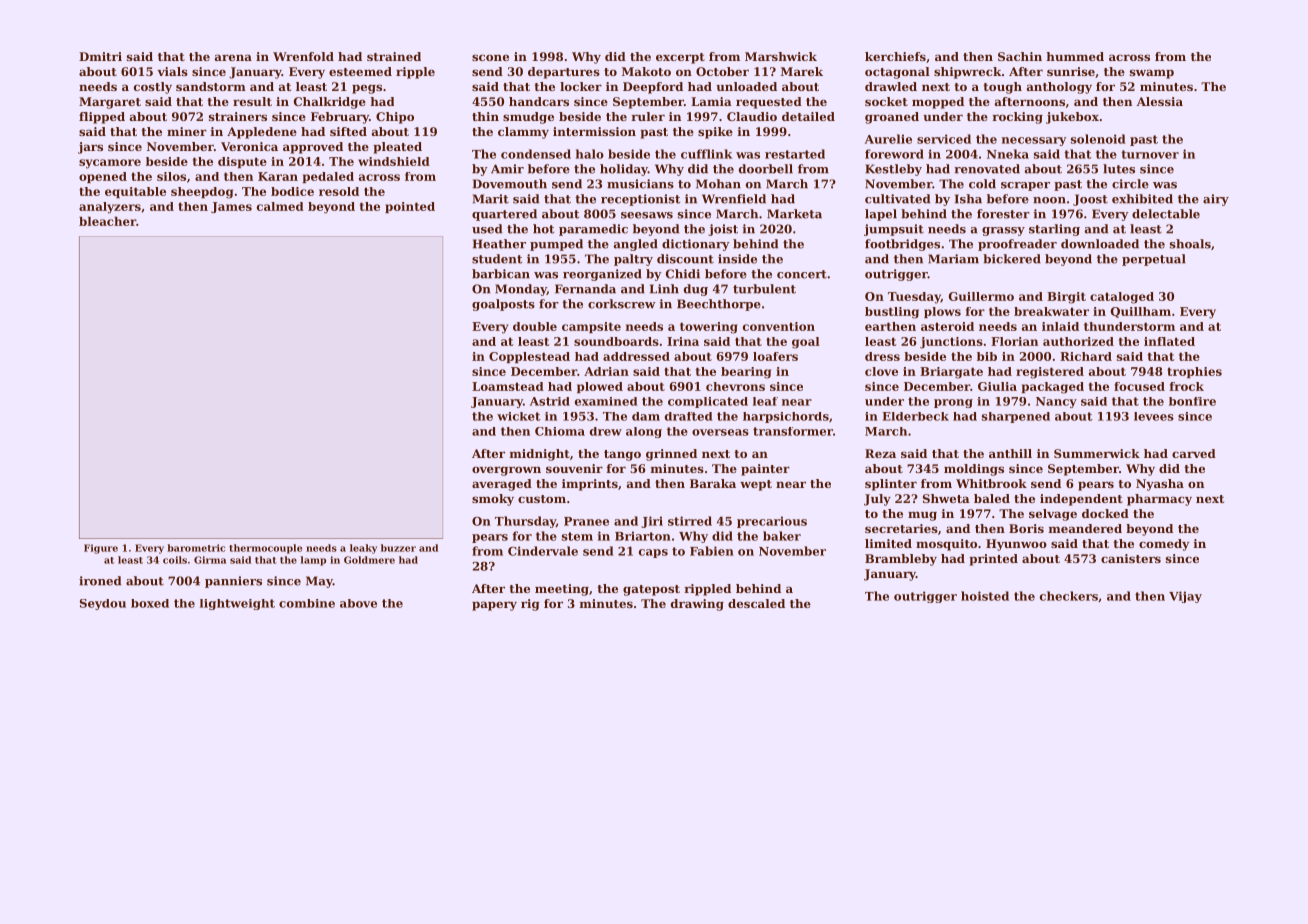  What do you see at coordinates (521, 290) in the document?
I see `Monday` at bounding box center [521, 290].
